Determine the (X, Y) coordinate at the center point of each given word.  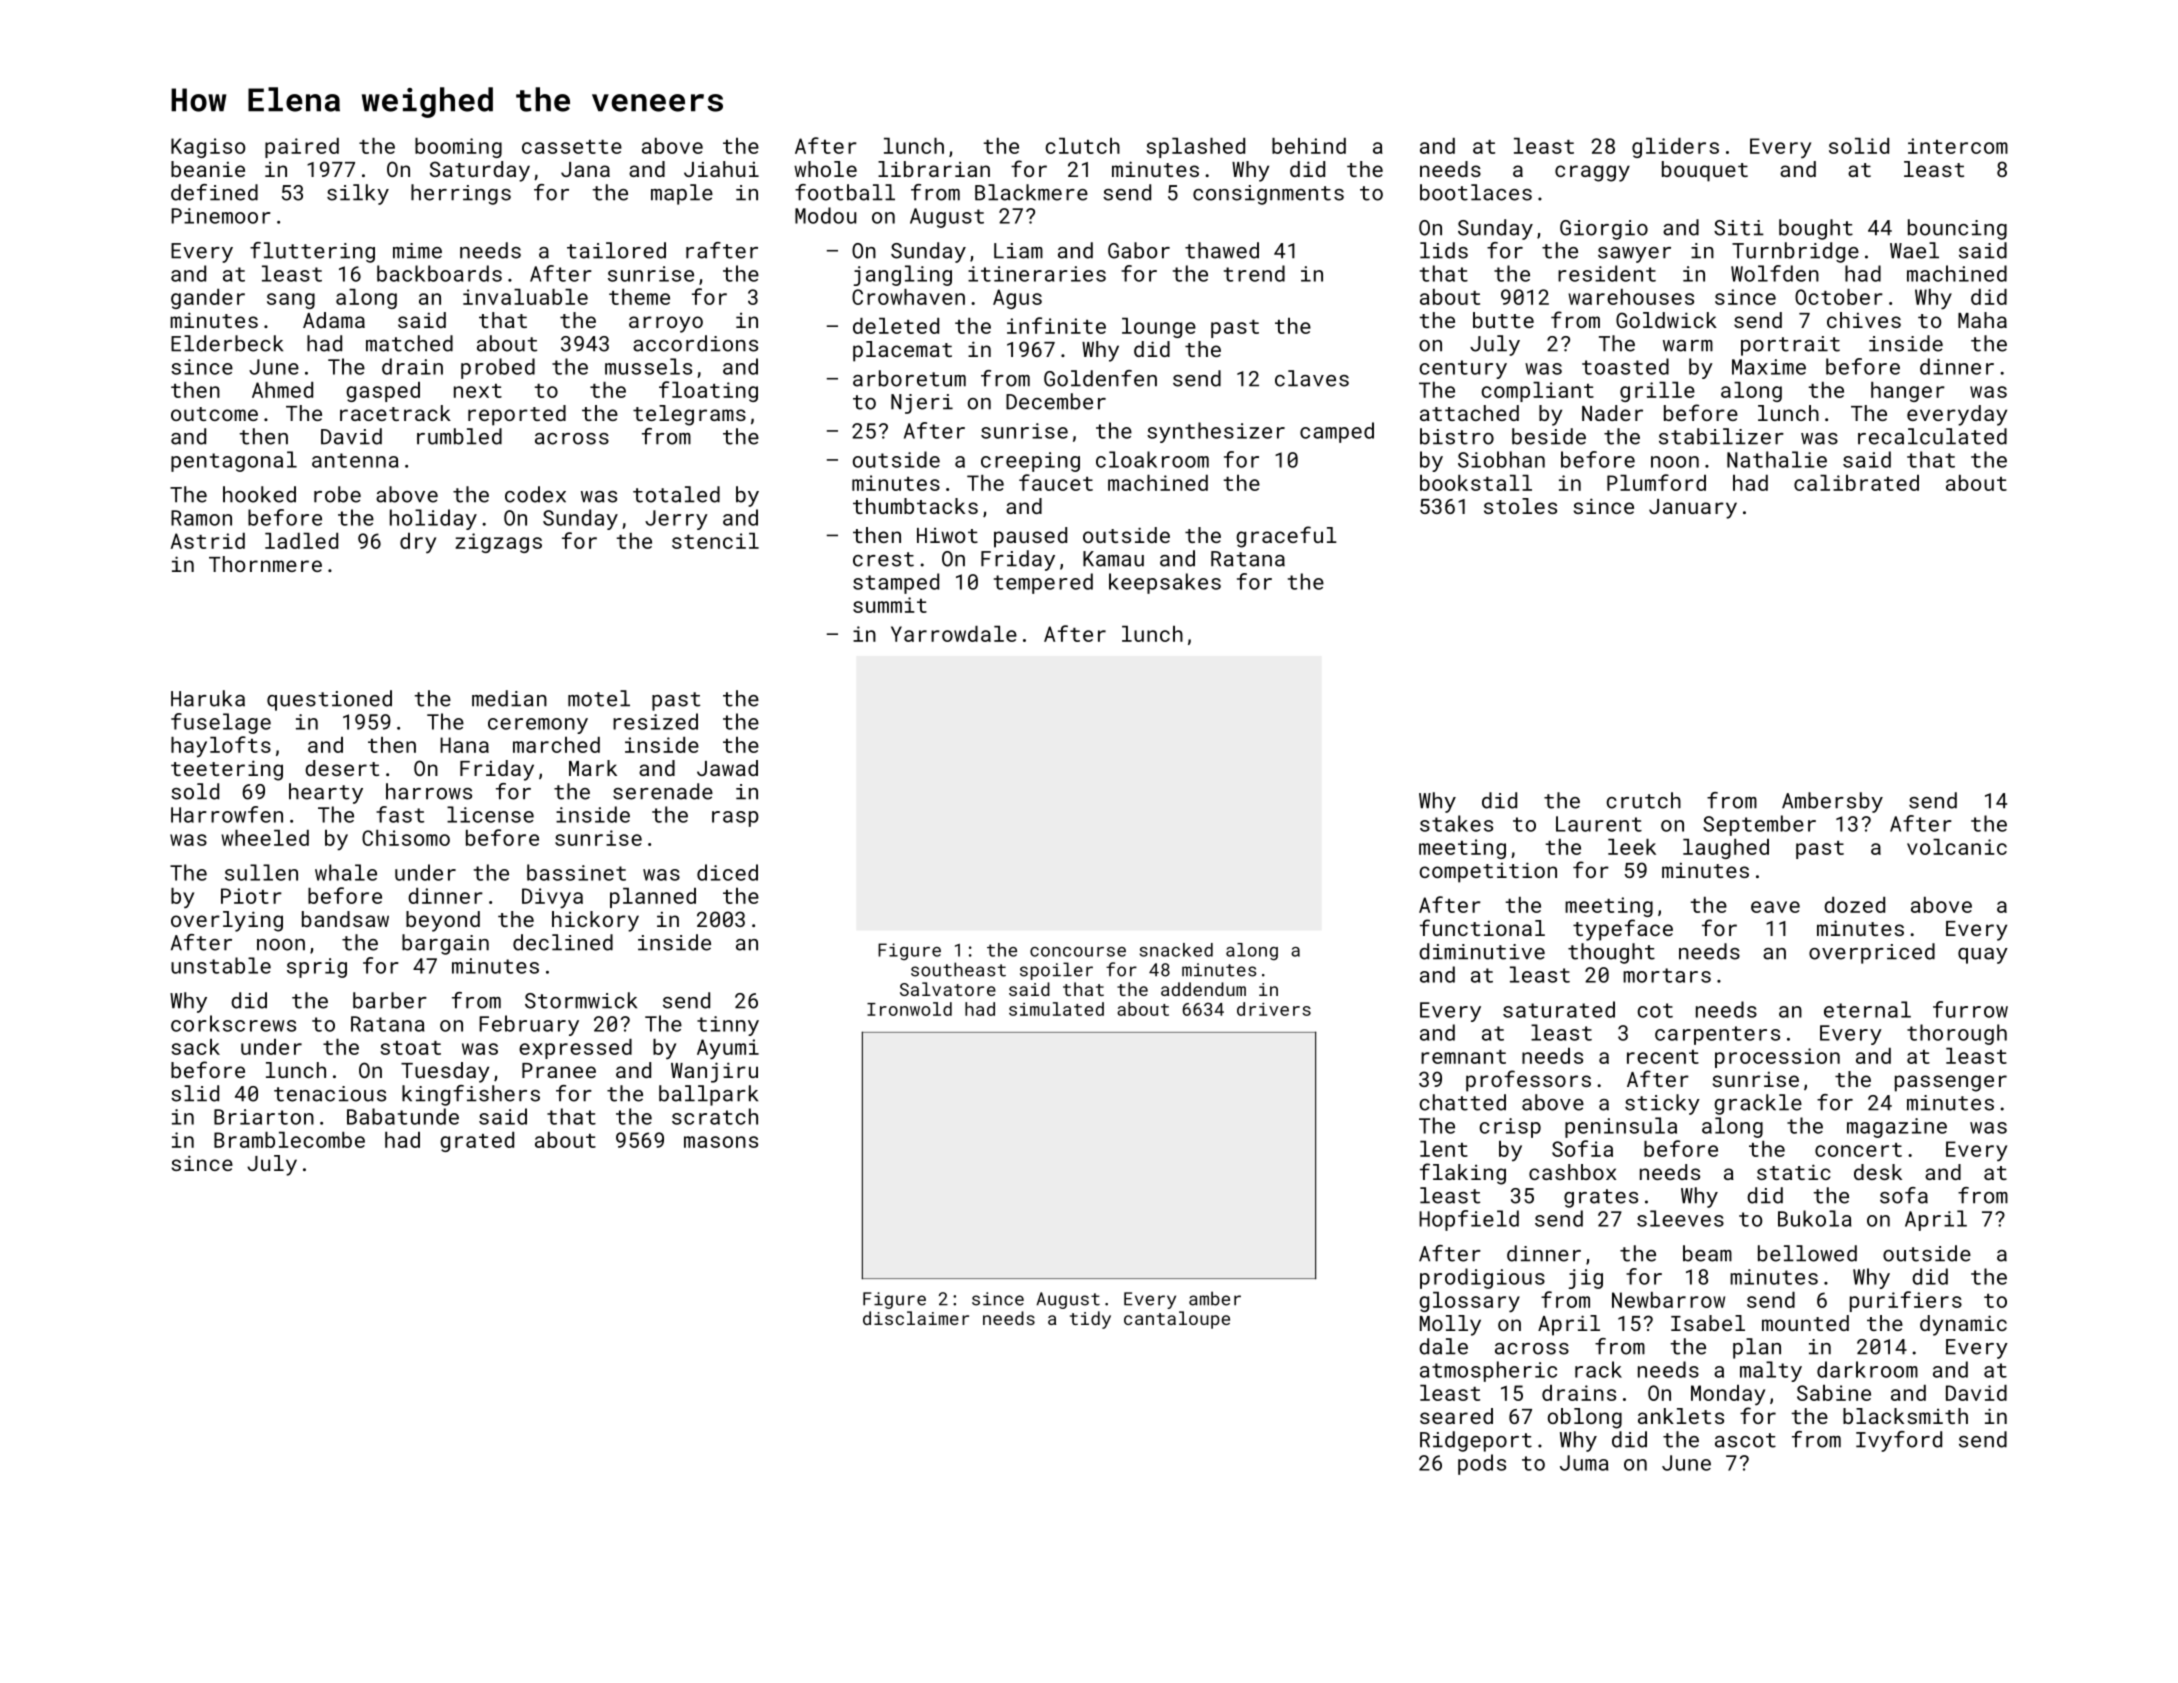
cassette (572, 147)
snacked (1176, 950)
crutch (1643, 800)
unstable (221, 965)
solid (1859, 146)
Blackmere (1031, 192)
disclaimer (916, 1318)
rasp (735, 819)
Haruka (208, 698)
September (1759, 825)
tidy (1090, 1320)
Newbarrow (1668, 1300)
